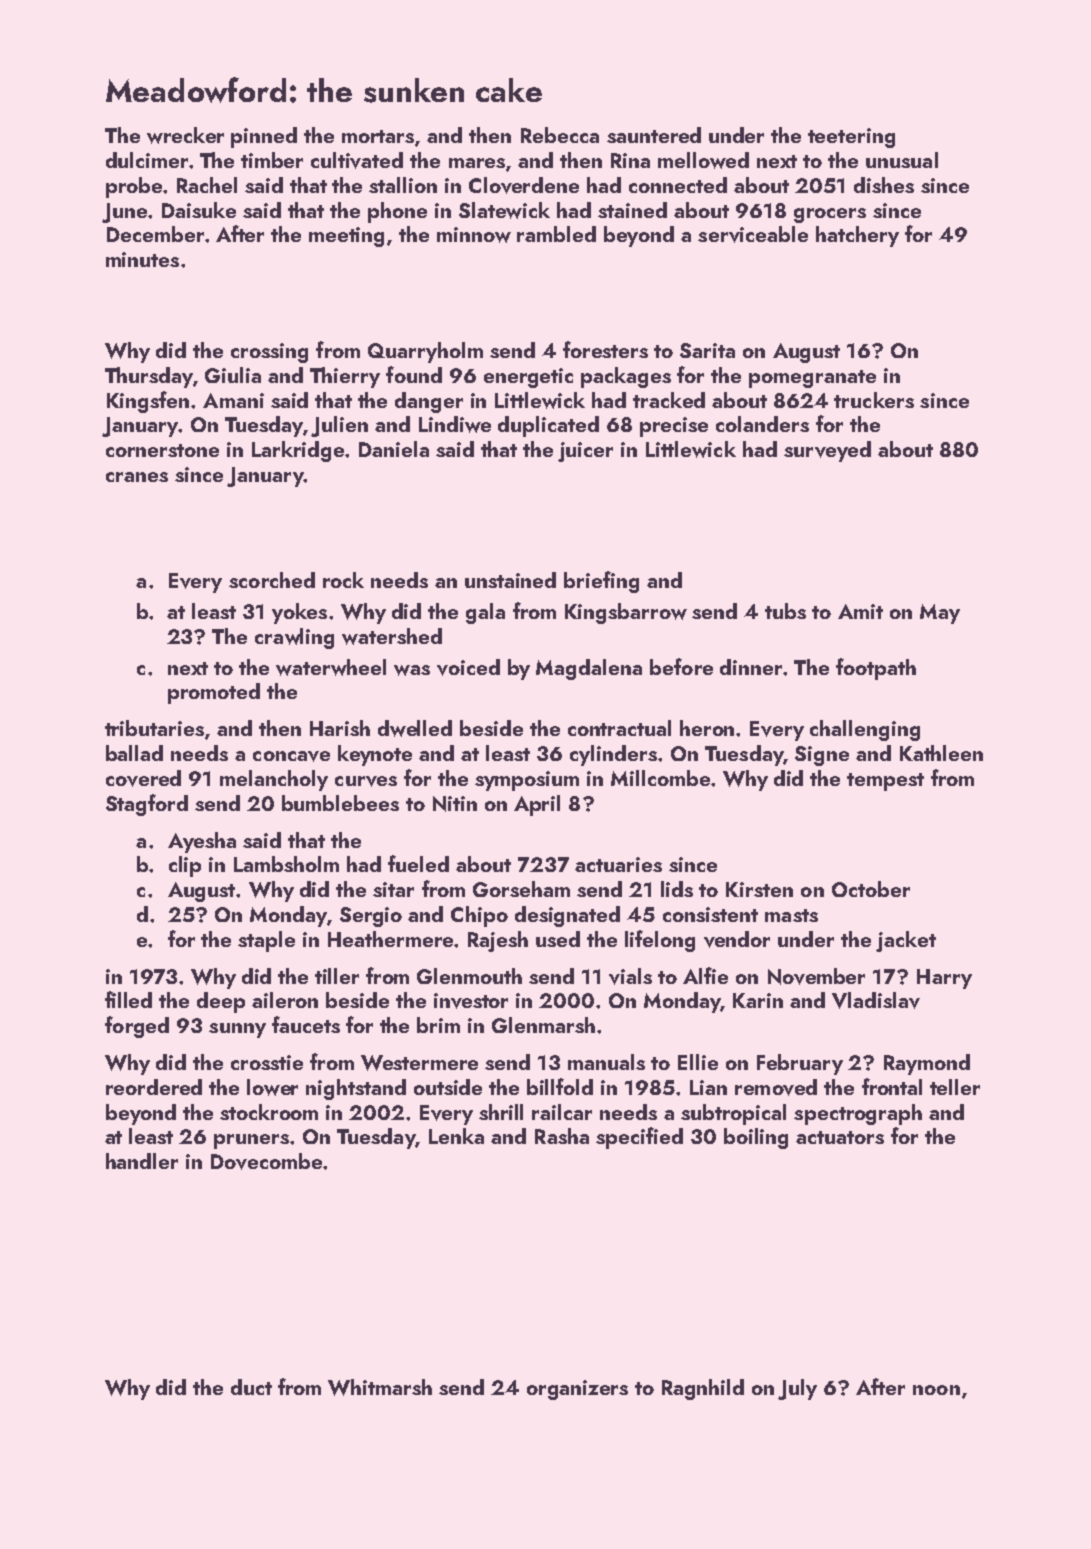 The height and width of the image is (1549, 1091). I want to click on pinned, so click(264, 137).
